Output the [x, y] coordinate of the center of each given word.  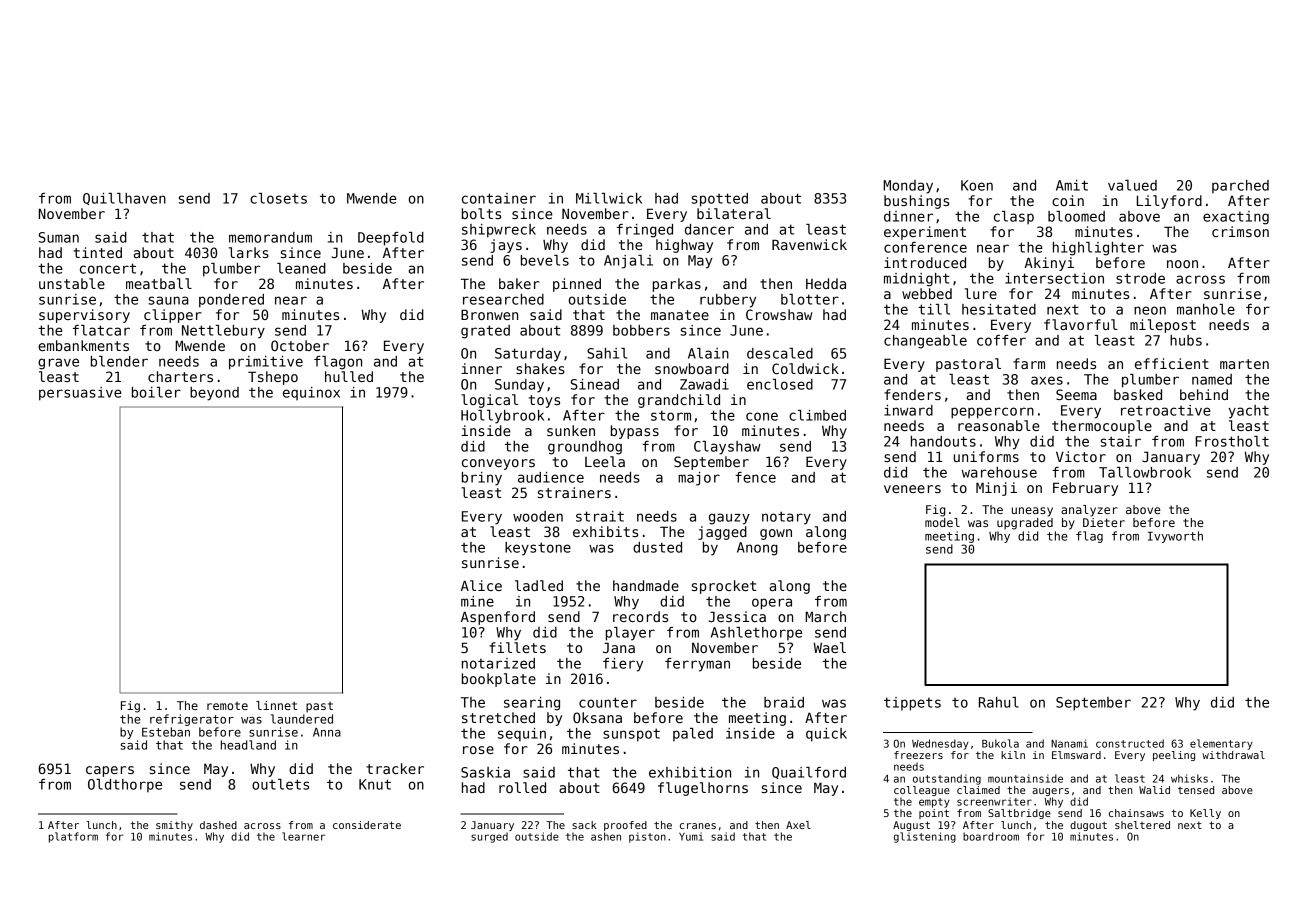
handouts [943, 441]
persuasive [80, 394]
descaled [780, 353]
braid [784, 702]
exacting [1236, 218]
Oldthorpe [125, 786]
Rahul [999, 702]
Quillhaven [124, 199]
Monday [908, 187]
